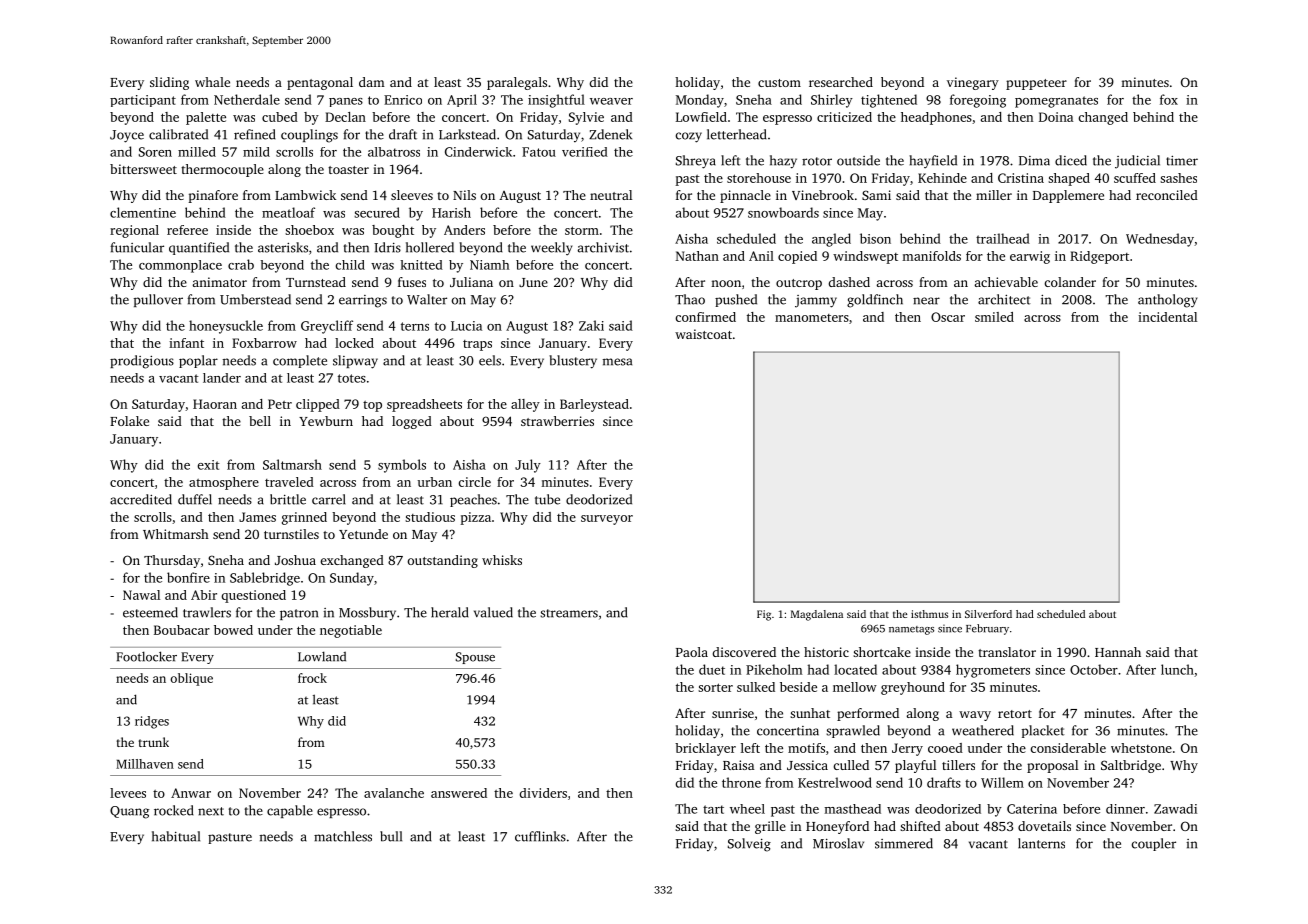 This page has width=1308, height=924. I want to click on mesa, so click(617, 362).
